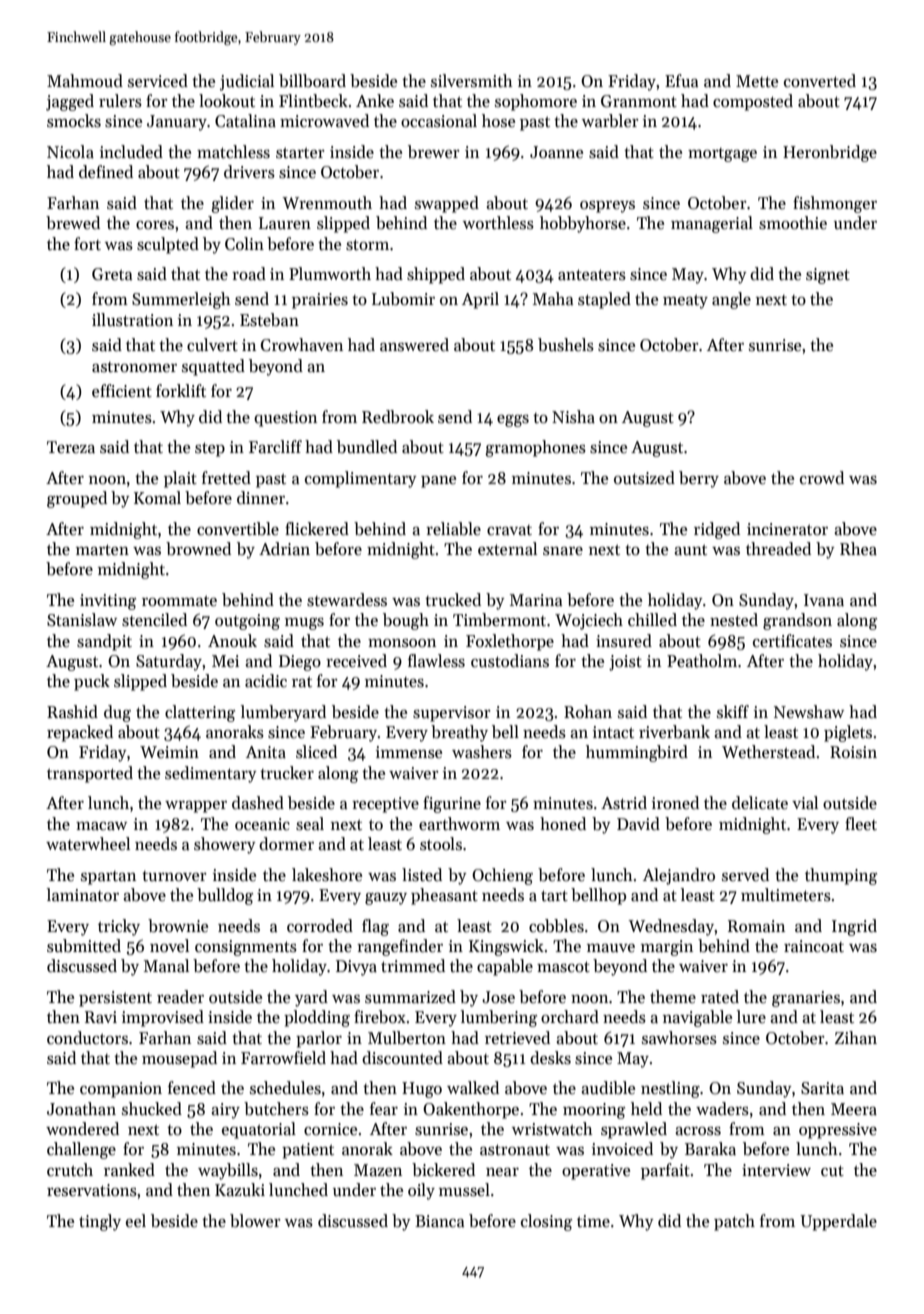 The width and height of the document is (924, 1314). I want to click on Efua, so click(681, 81).
